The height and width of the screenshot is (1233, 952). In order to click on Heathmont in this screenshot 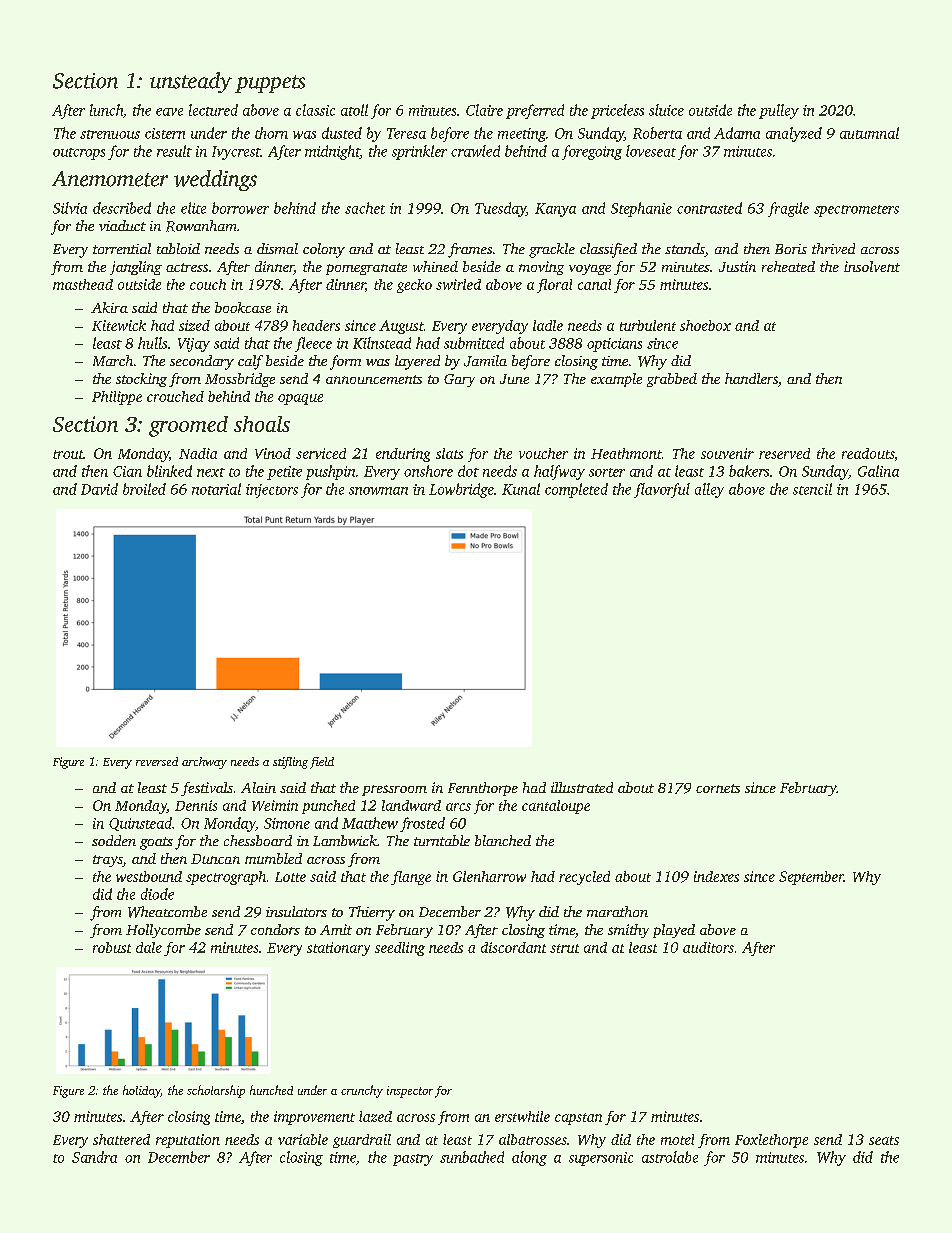, I will do `click(626, 453)`.
